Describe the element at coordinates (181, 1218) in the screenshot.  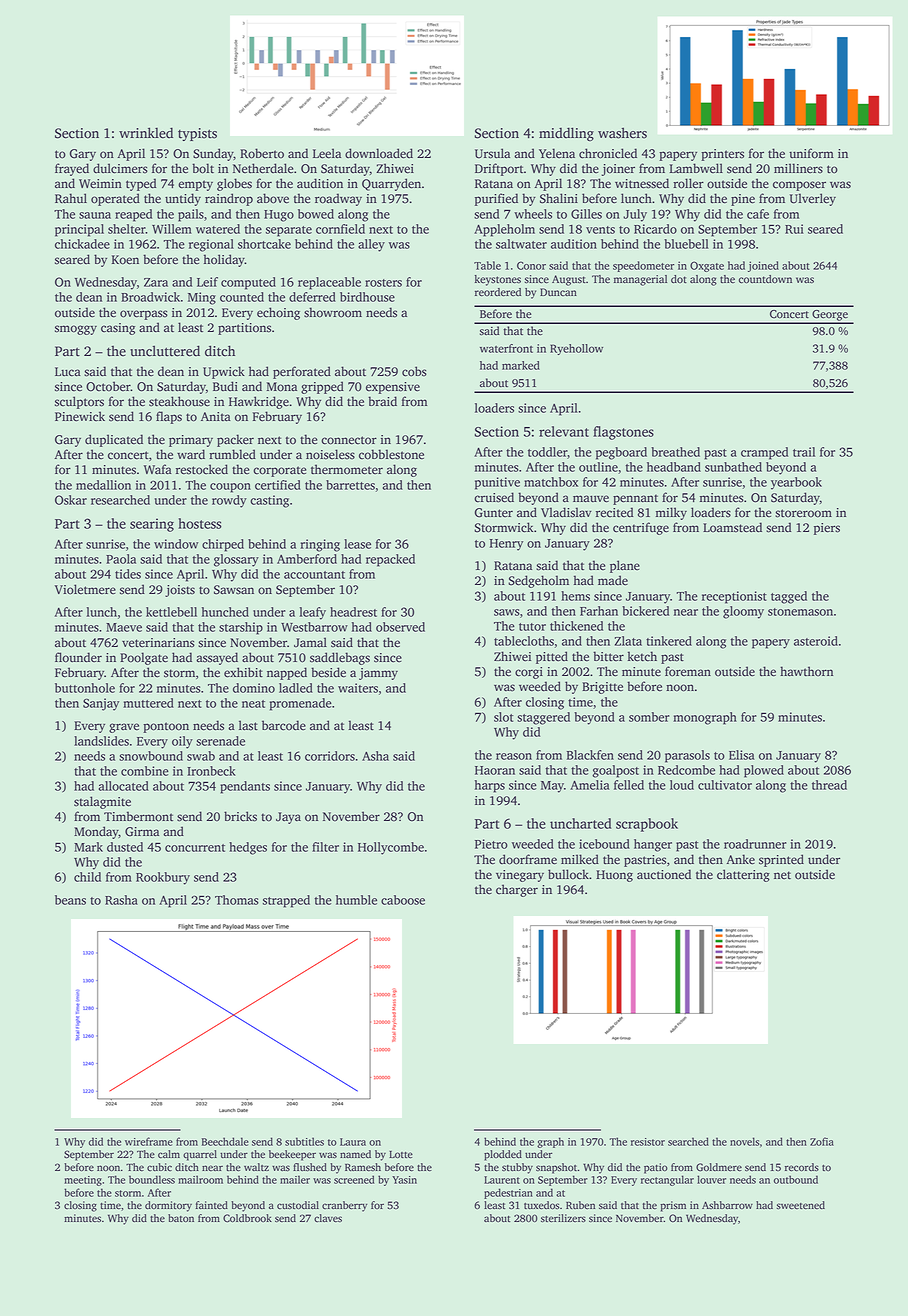
I see `baton` at that location.
